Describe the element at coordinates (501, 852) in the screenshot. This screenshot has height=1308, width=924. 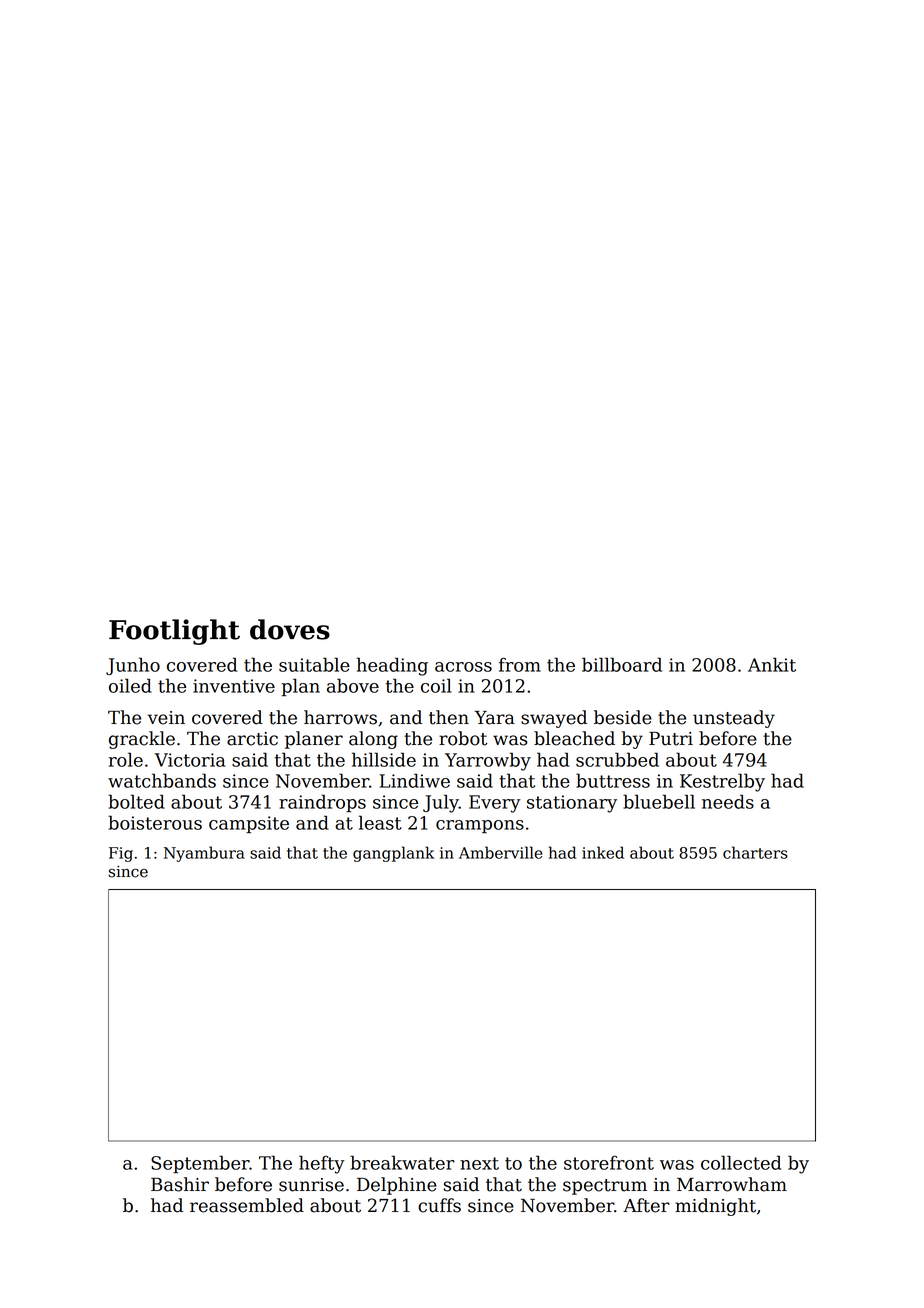
I see `Amberville` at that location.
